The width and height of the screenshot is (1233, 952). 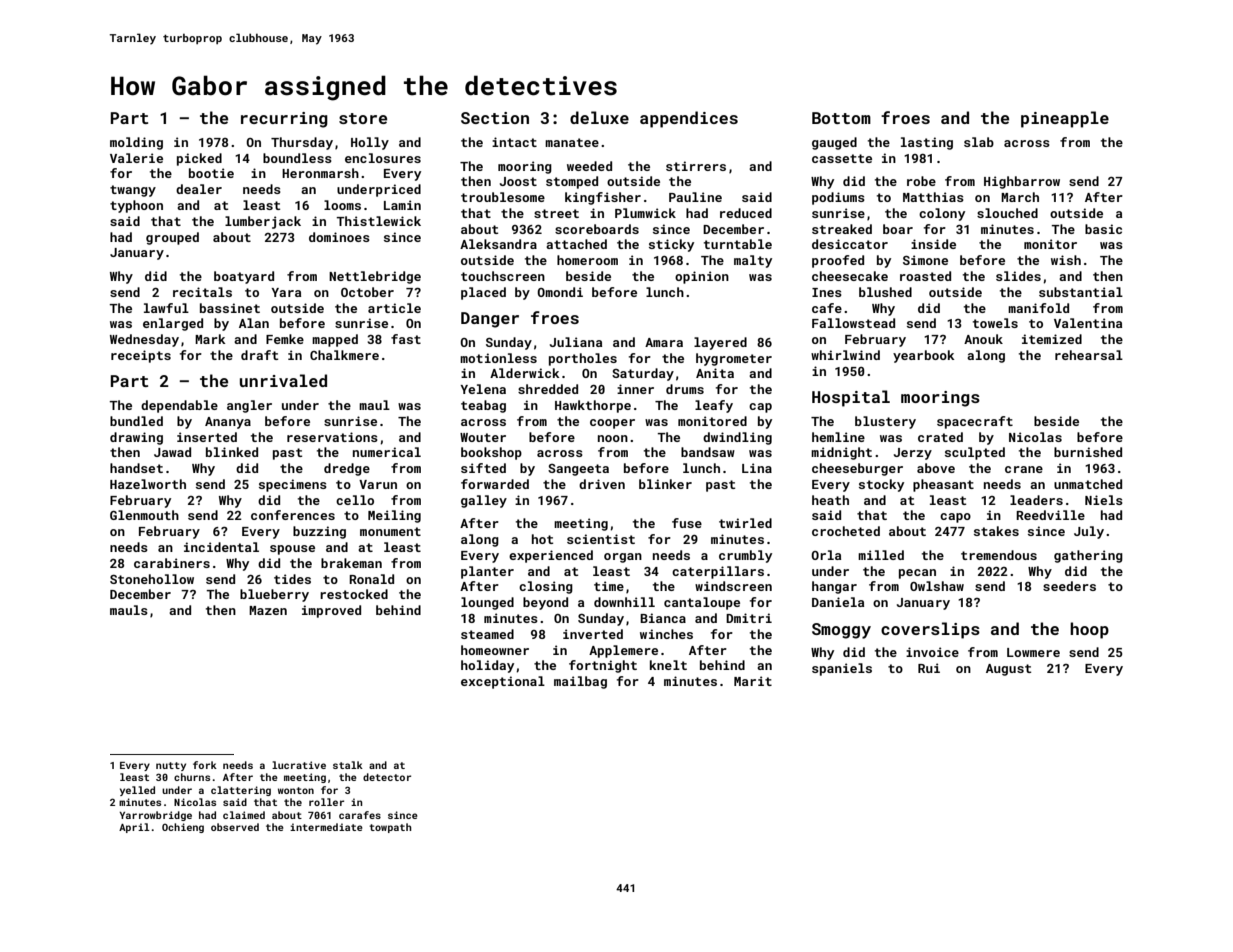 I want to click on Marit, so click(x=753, y=681).
